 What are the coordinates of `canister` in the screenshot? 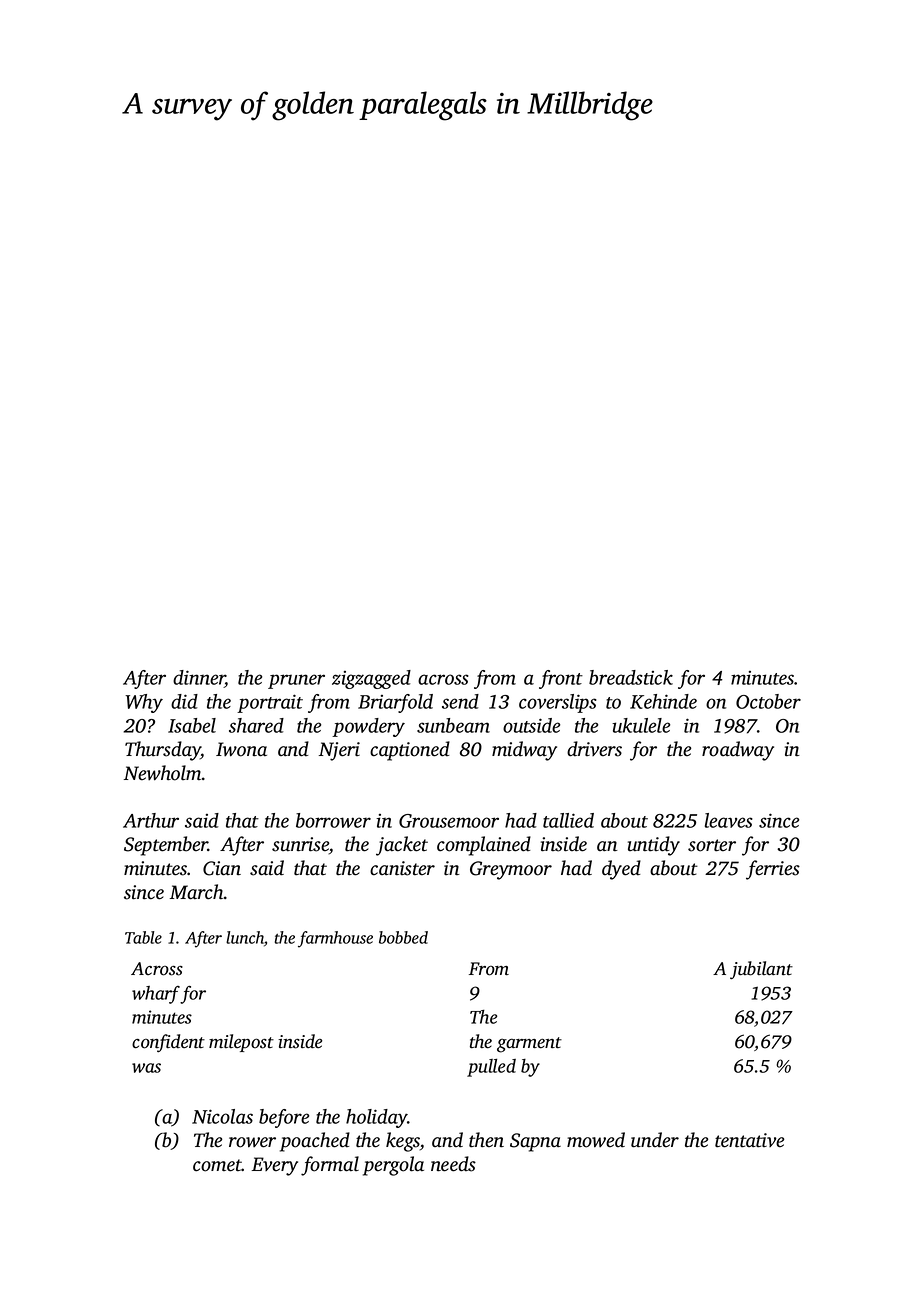 It's located at (402, 868).
